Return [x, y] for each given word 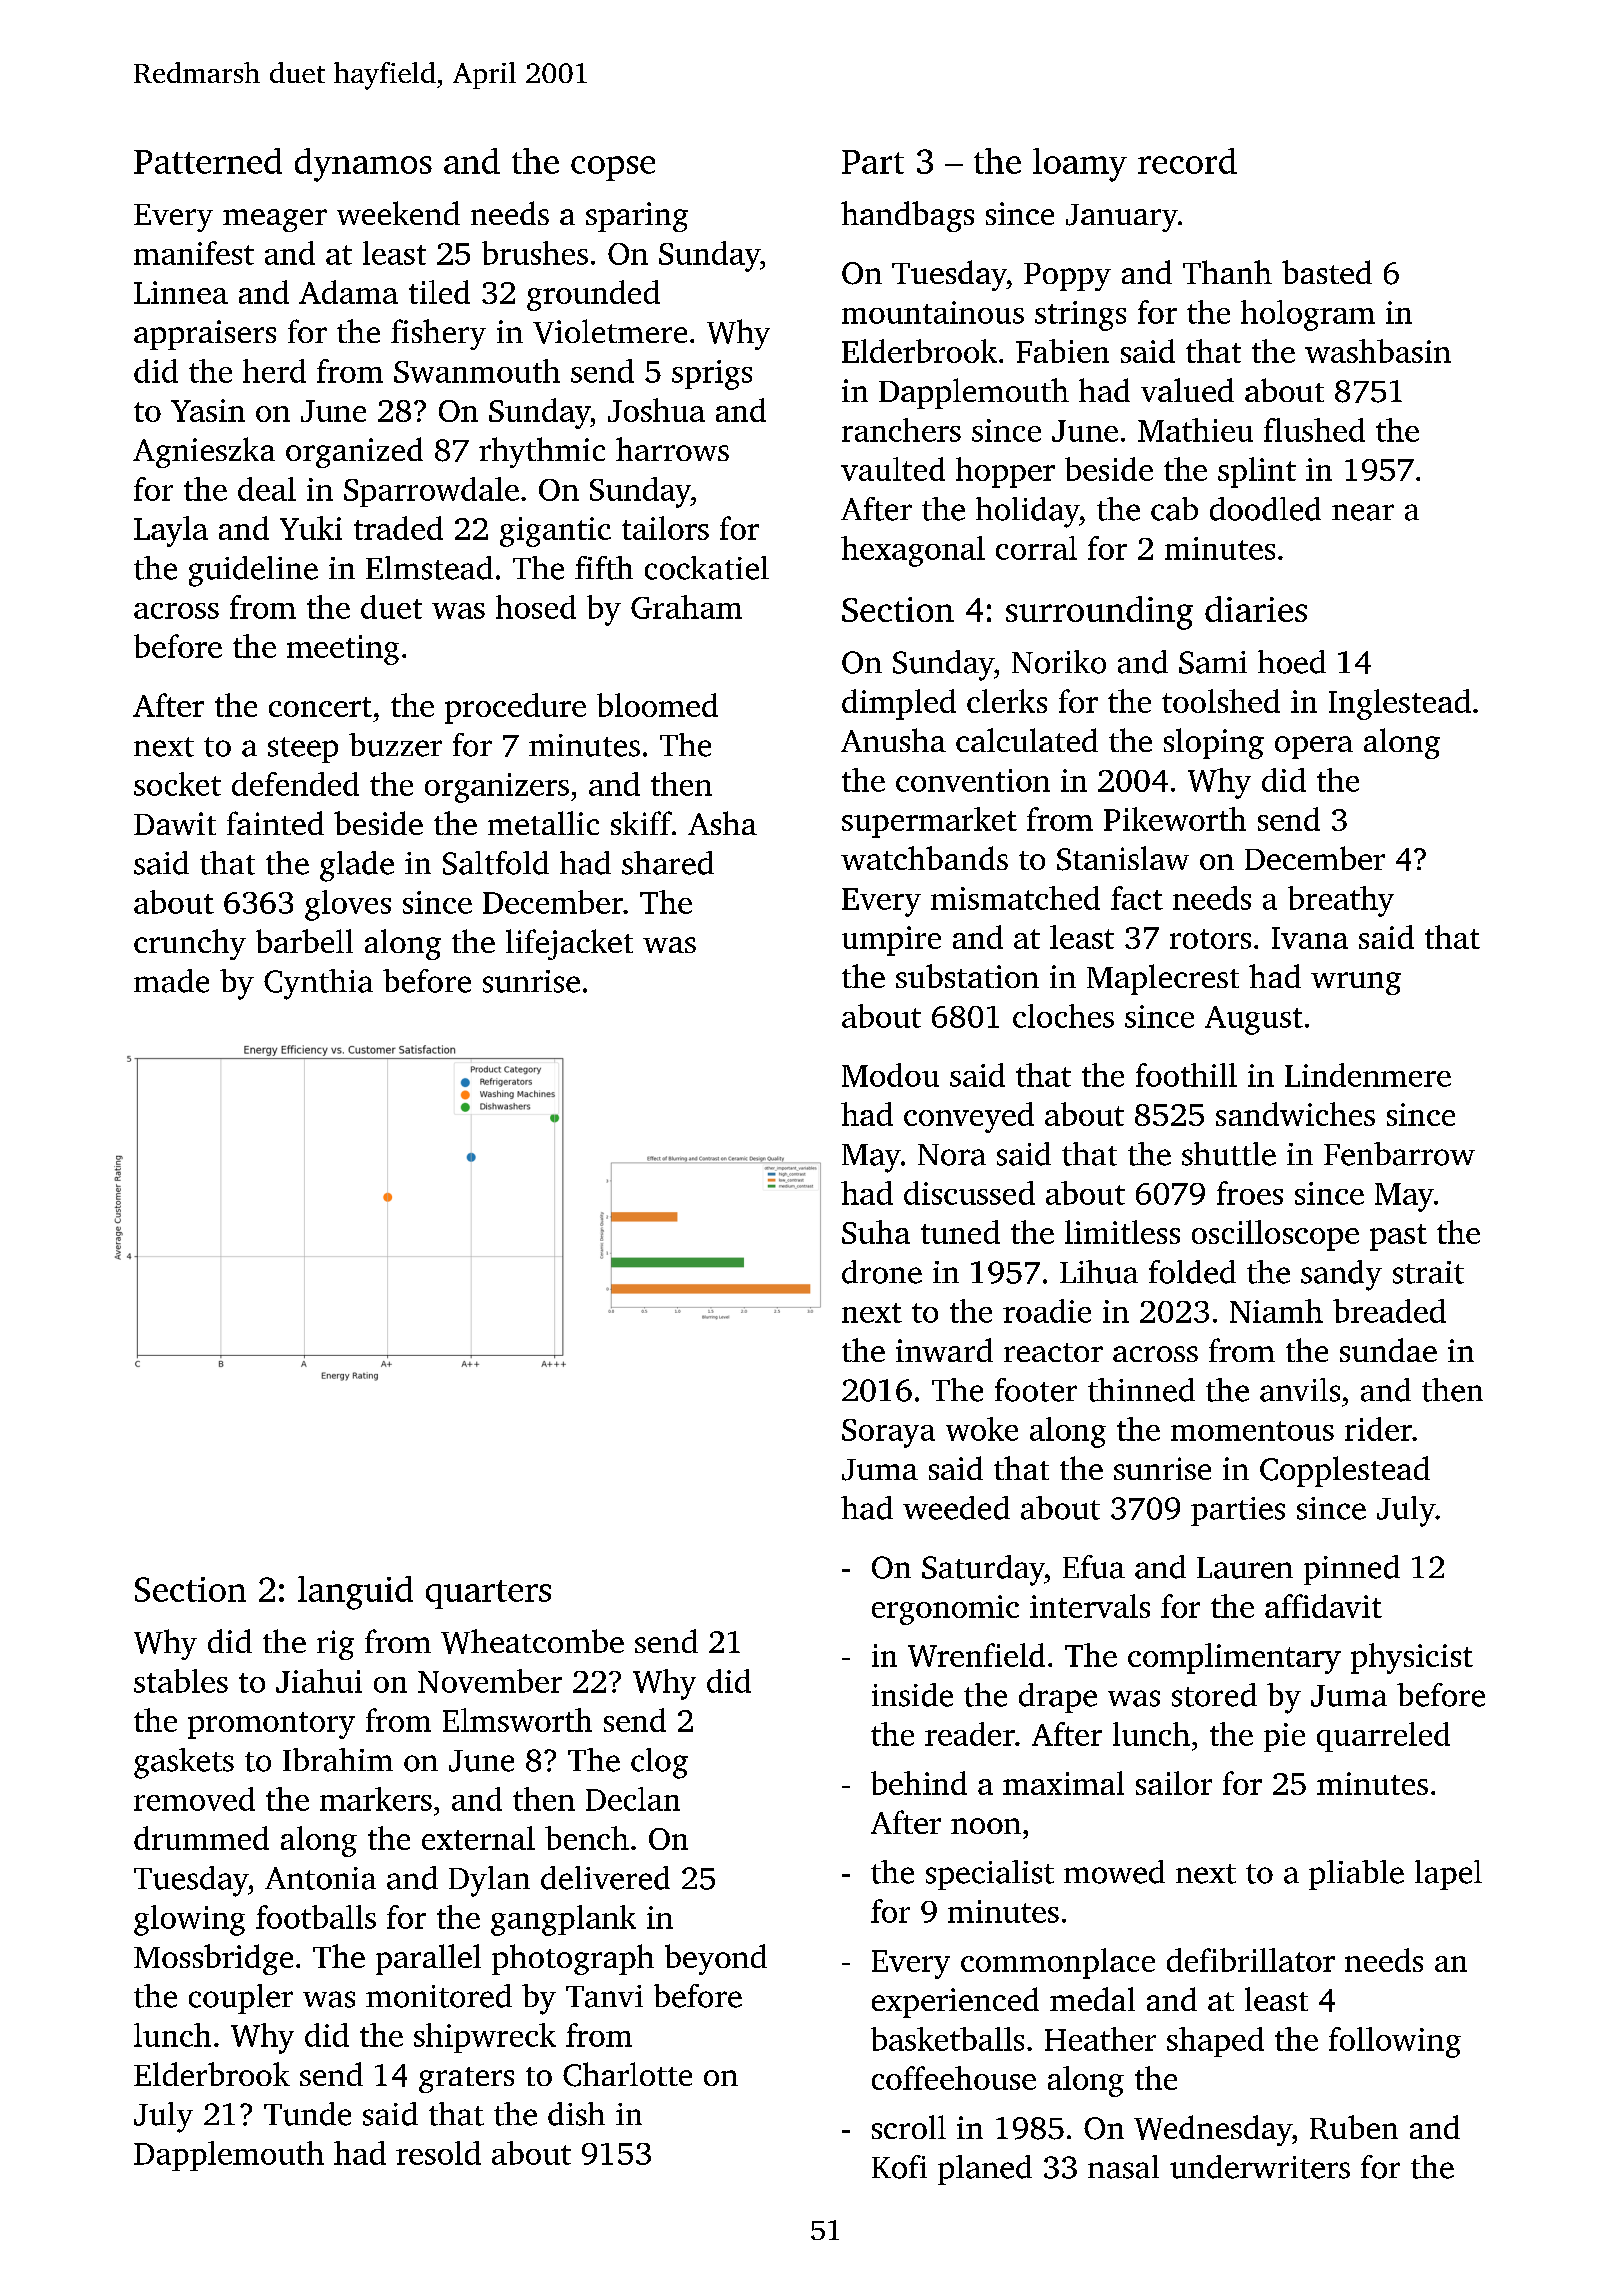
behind [919, 1783]
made [171, 981]
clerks [1007, 701]
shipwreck [485, 2038]
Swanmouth [477, 371]
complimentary [1234, 1658]
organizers [497, 788]
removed [194, 1799]
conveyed [969, 1117]
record [1187, 161]
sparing [637, 217]
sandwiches [1295, 1114]
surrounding [1099, 613]
